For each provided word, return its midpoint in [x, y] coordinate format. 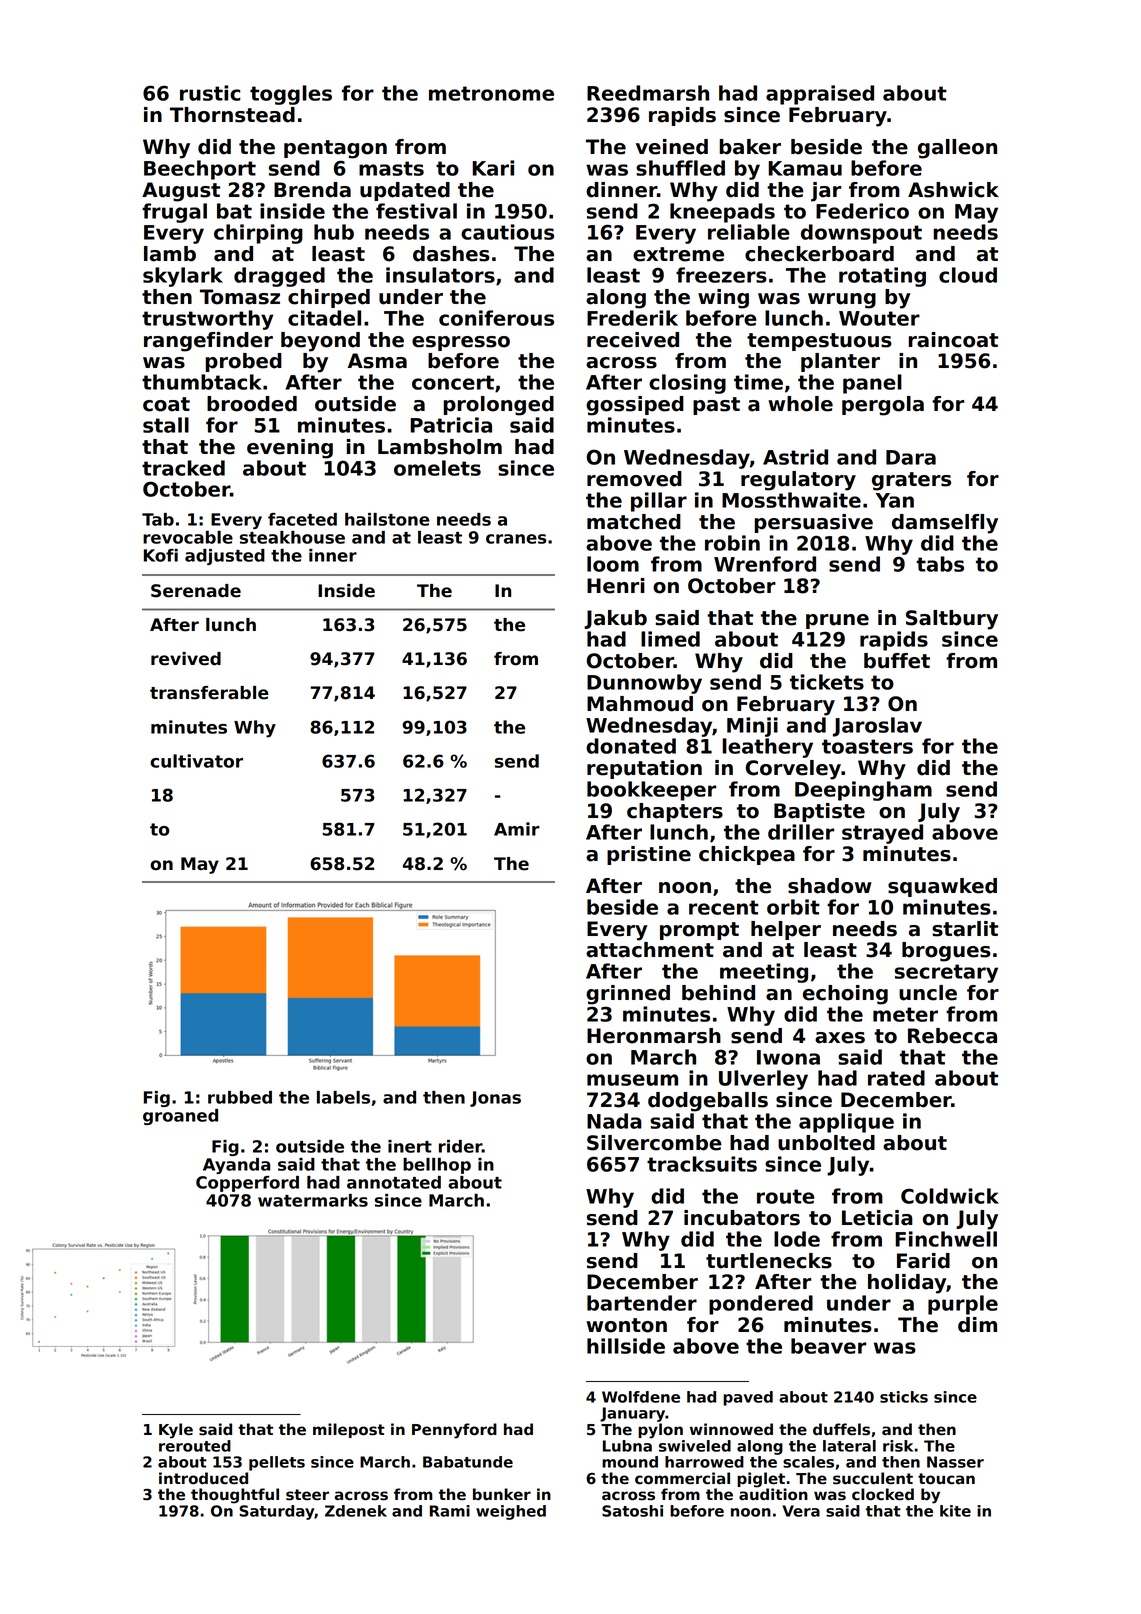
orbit [793, 907]
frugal [174, 213]
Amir [517, 829]
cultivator [196, 761]
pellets [277, 1463]
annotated [394, 1182]
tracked [183, 468]
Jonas [495, 1099]
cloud [968, 275]
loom [613, 564]
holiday [907, 1284]
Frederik [632, 318]
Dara [911, 457]
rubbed [240, 1097]
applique [846, 1123]
